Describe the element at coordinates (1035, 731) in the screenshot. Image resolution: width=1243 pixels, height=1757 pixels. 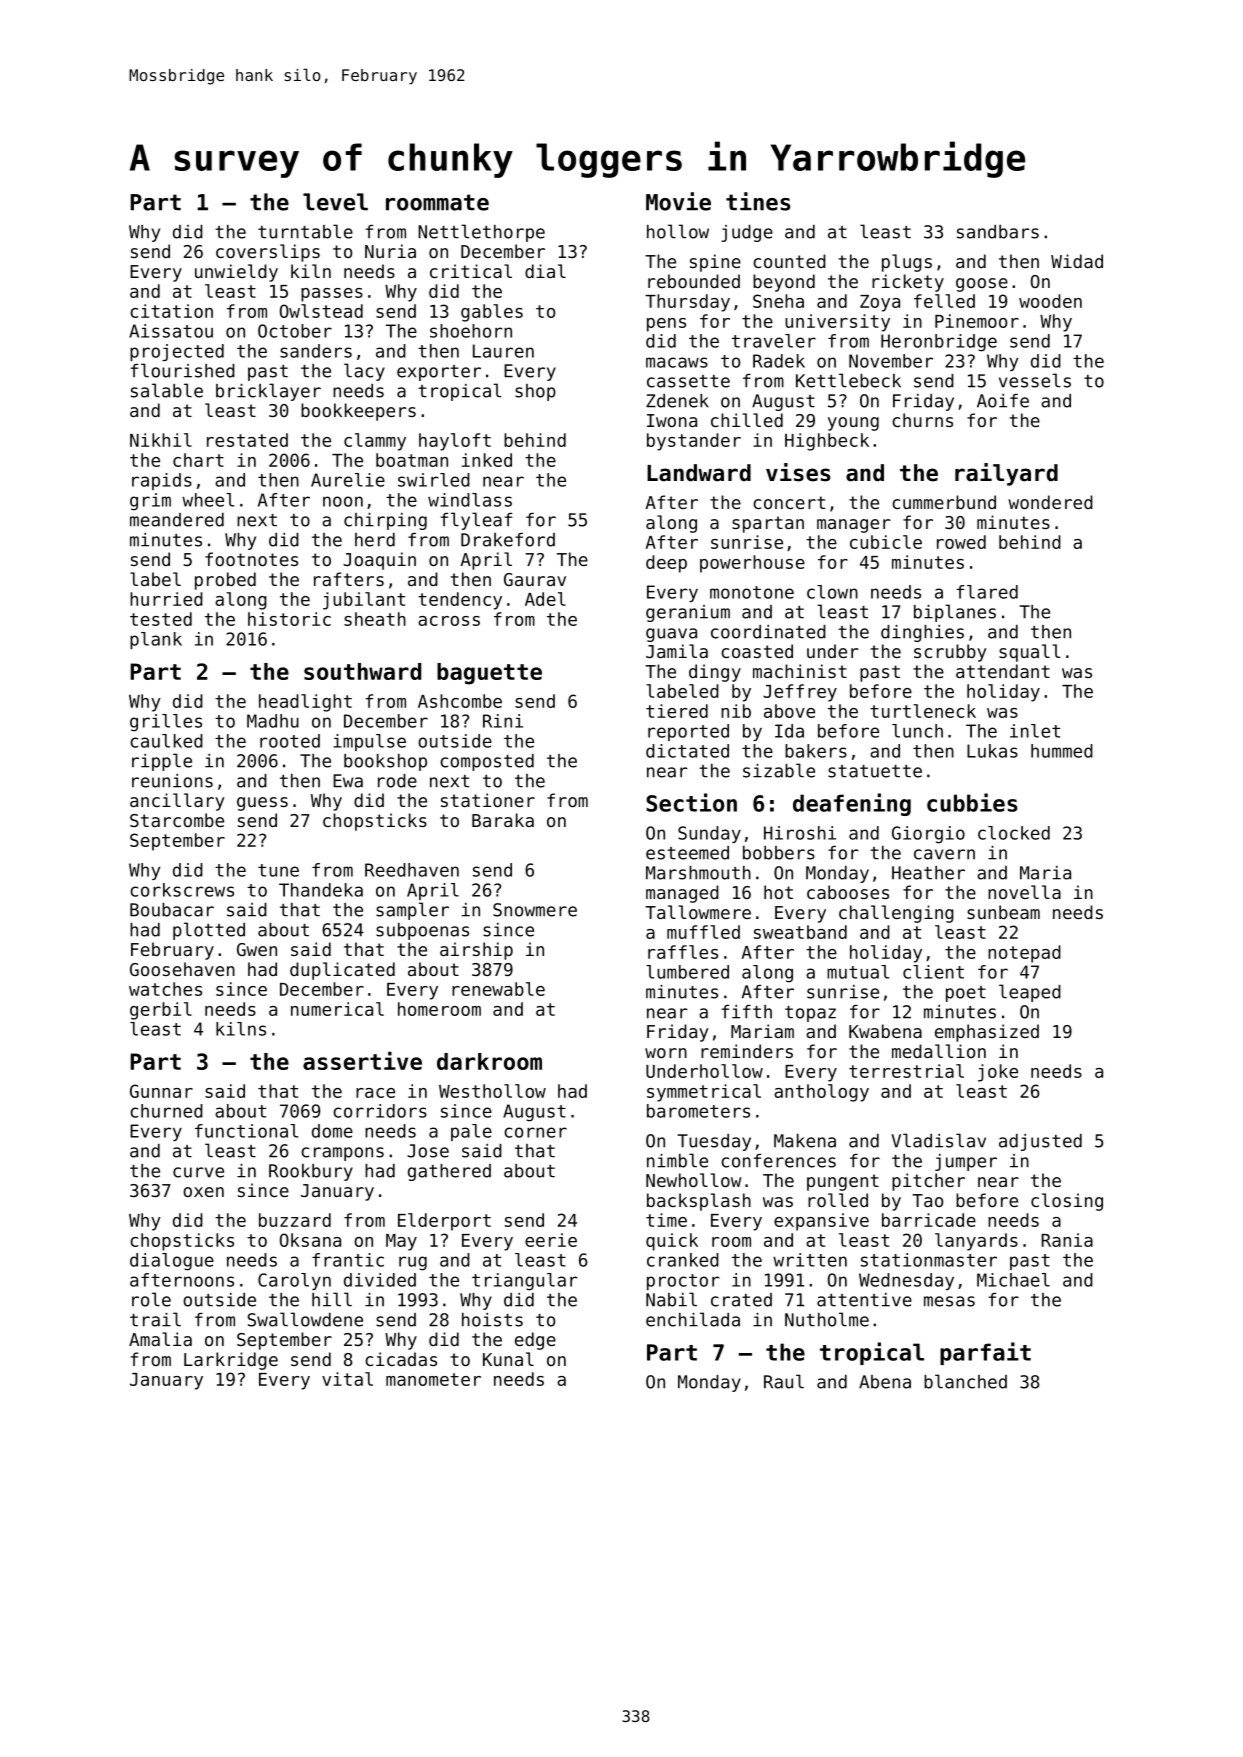
I see `inlet` at that location.
